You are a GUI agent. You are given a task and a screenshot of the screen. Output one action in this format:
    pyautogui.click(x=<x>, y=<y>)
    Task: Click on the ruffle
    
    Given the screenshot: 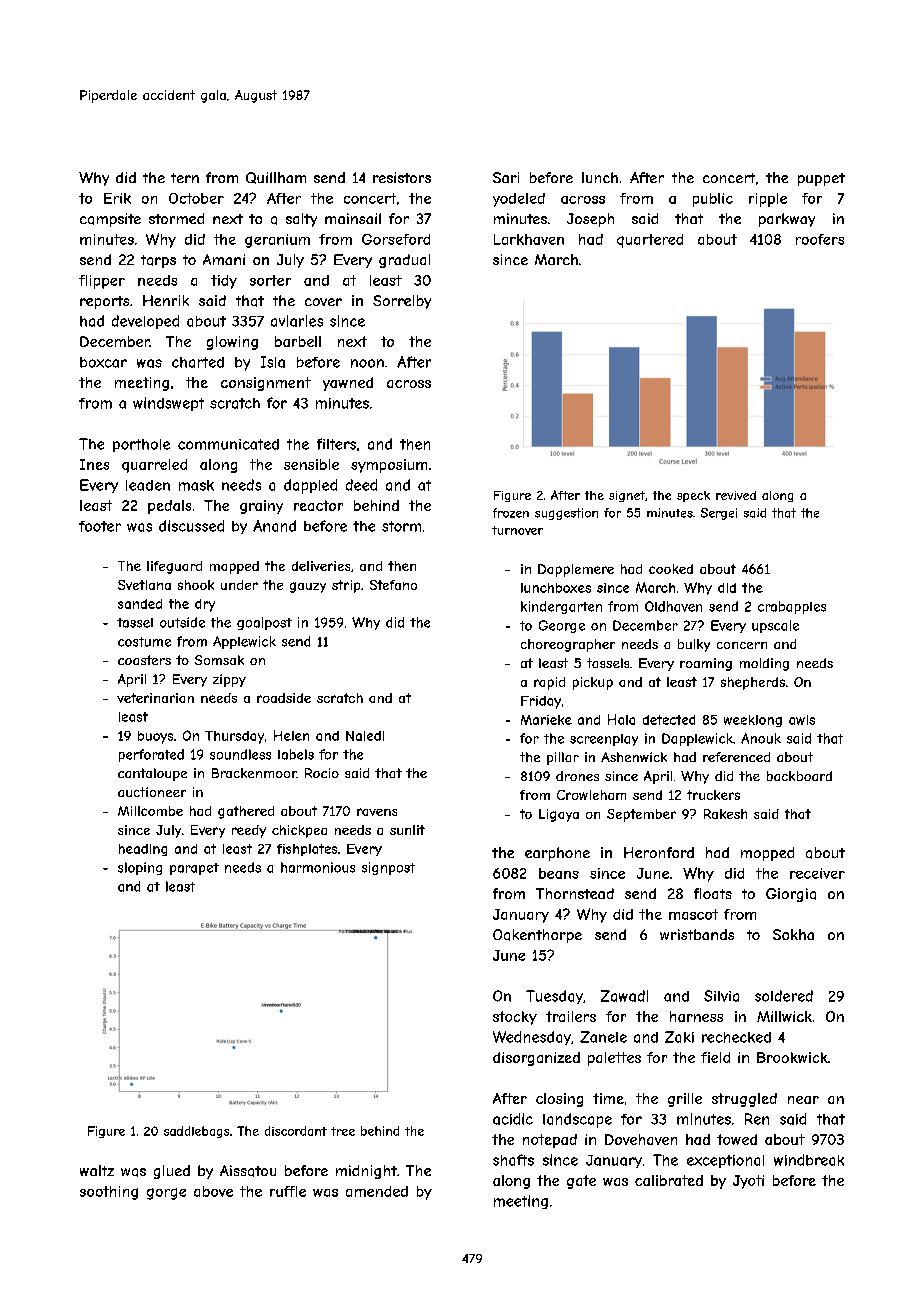 What is the action you would take?
    pyautogui.click(x=288, y=1191)
